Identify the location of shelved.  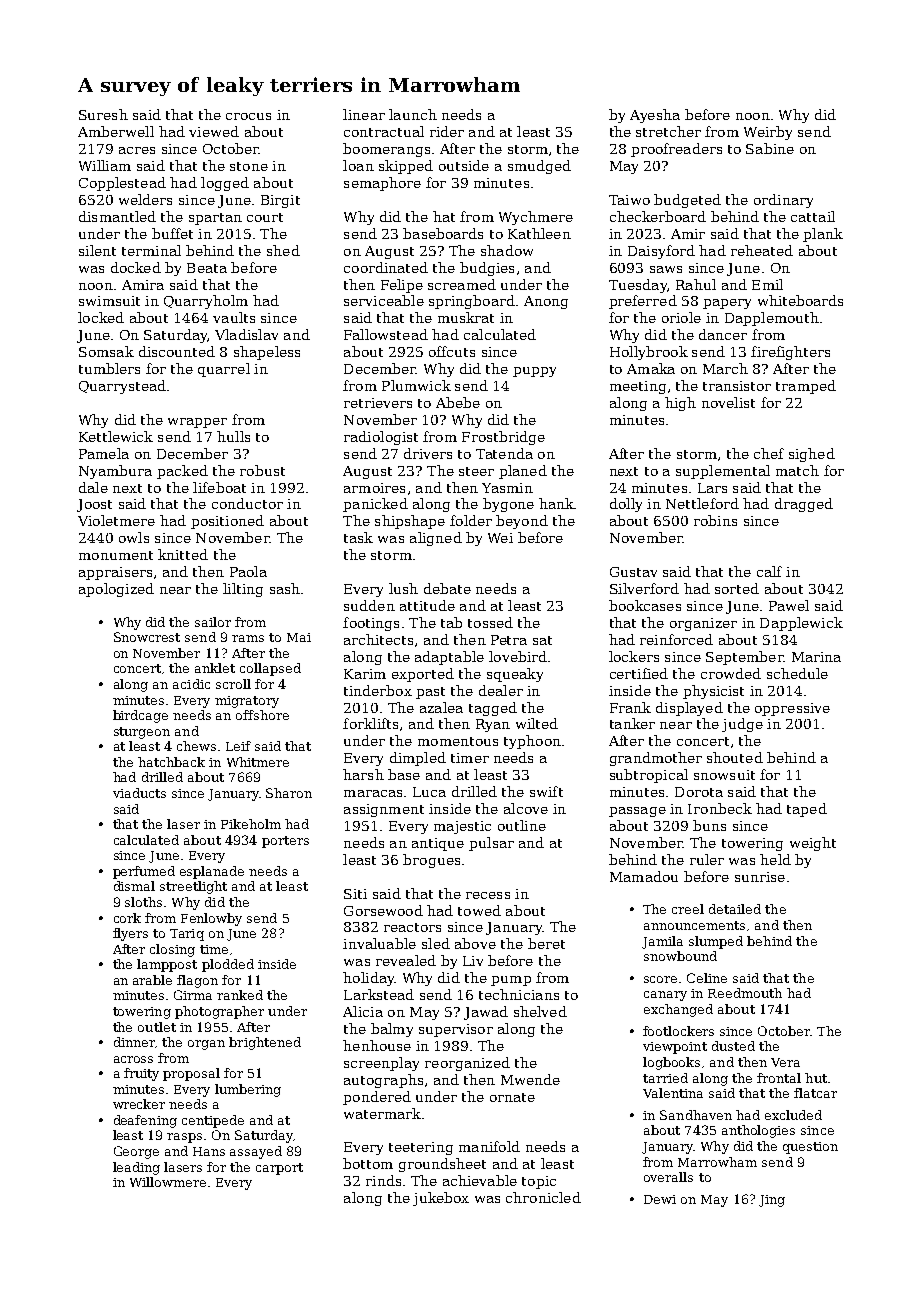
(540, 1011).
